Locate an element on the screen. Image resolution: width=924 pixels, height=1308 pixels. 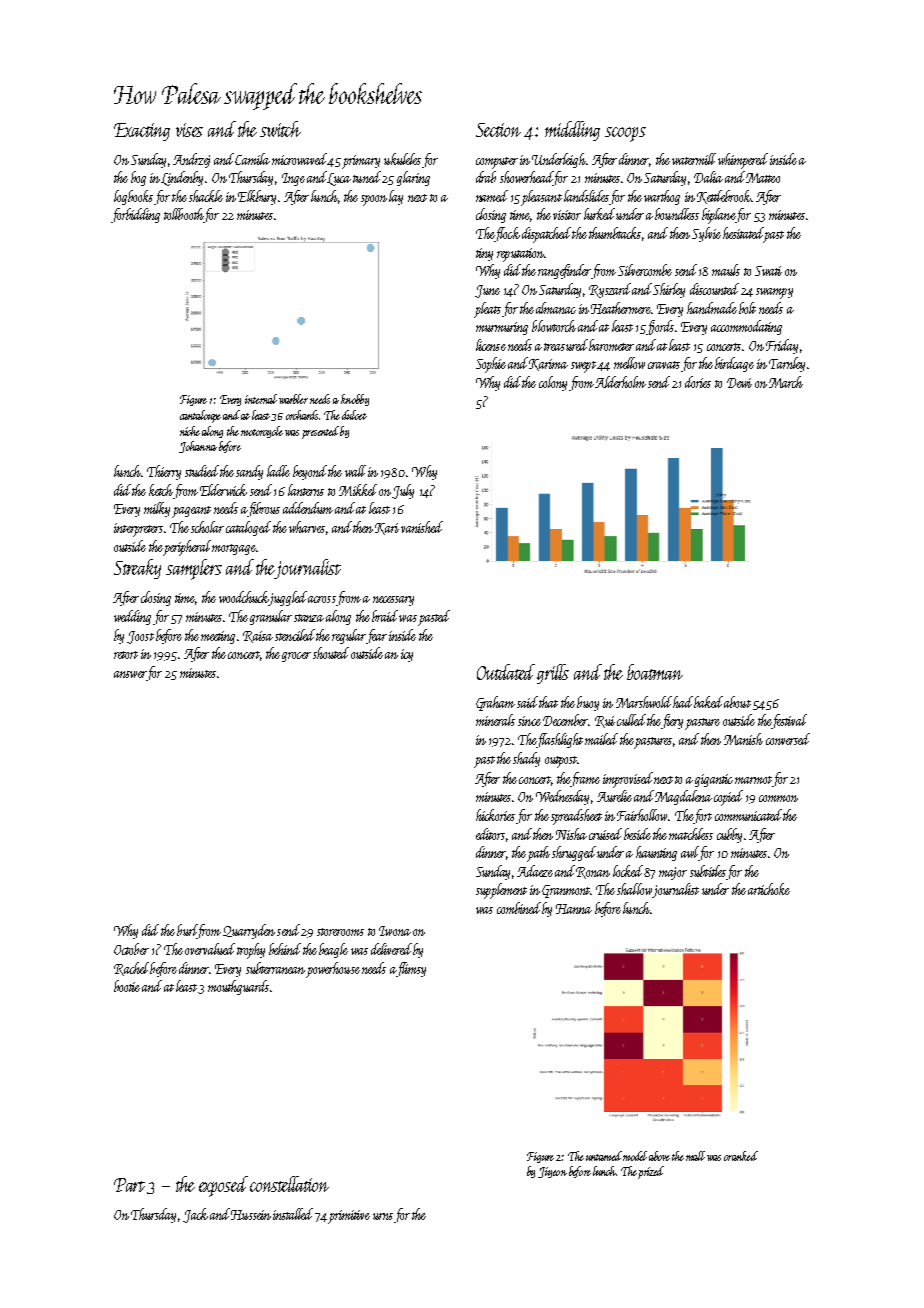
knobby is located at coordinates (355, 400).
